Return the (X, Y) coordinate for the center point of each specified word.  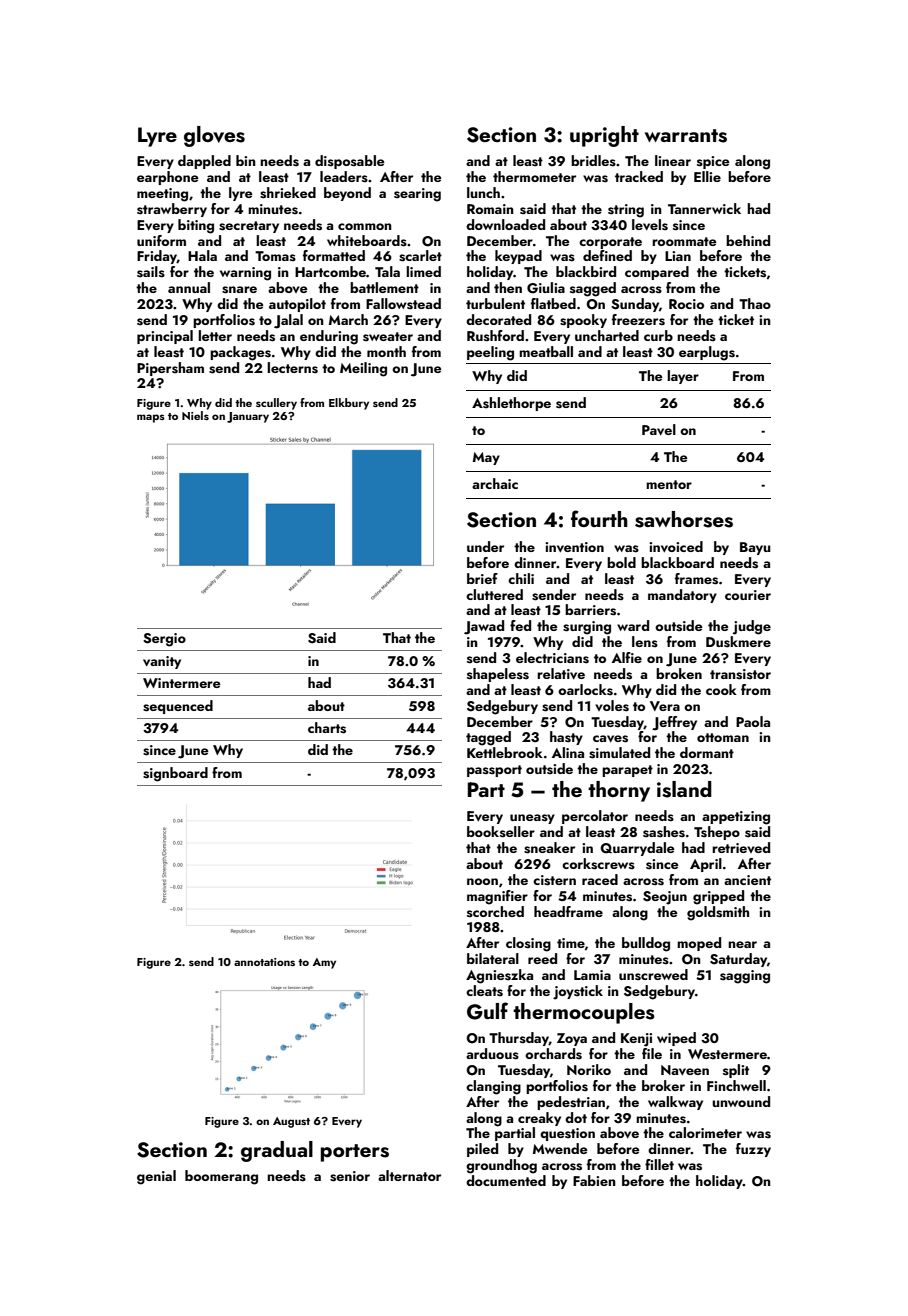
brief (482, 578)
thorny (619, 791)
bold (621, 562)
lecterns (292, 368)
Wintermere (182, 683)
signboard (175, 774)
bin (246, 160)
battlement (384, 287)
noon (482, 881)
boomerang (221, 1177)
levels (650, 225)
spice (713, 162)
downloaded (505, 224)
